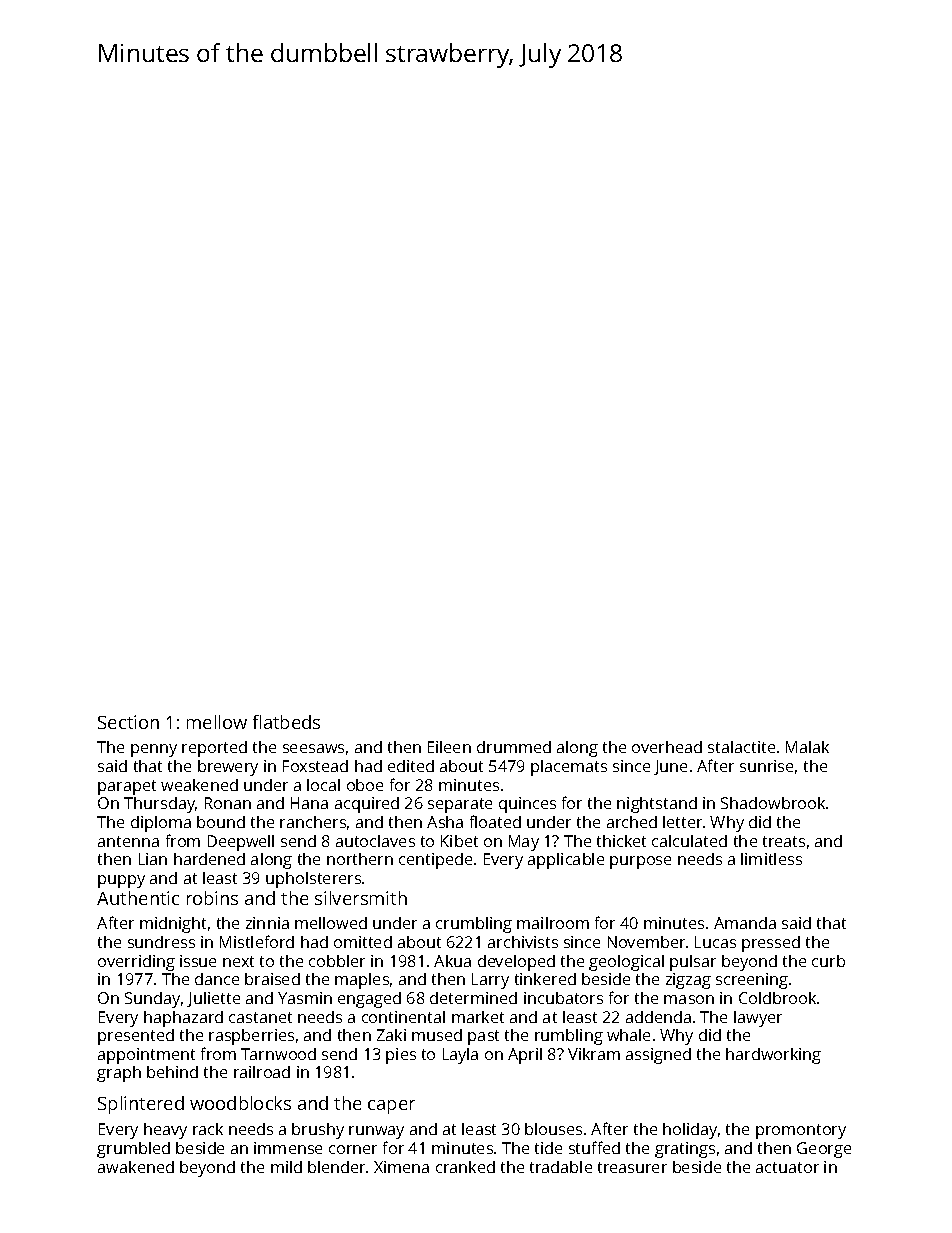 Image resolution: width=952 pixels, height=1233 pixels. Describe the element at coordinates (807, 747) in the image. I see `Malak` at that location.
